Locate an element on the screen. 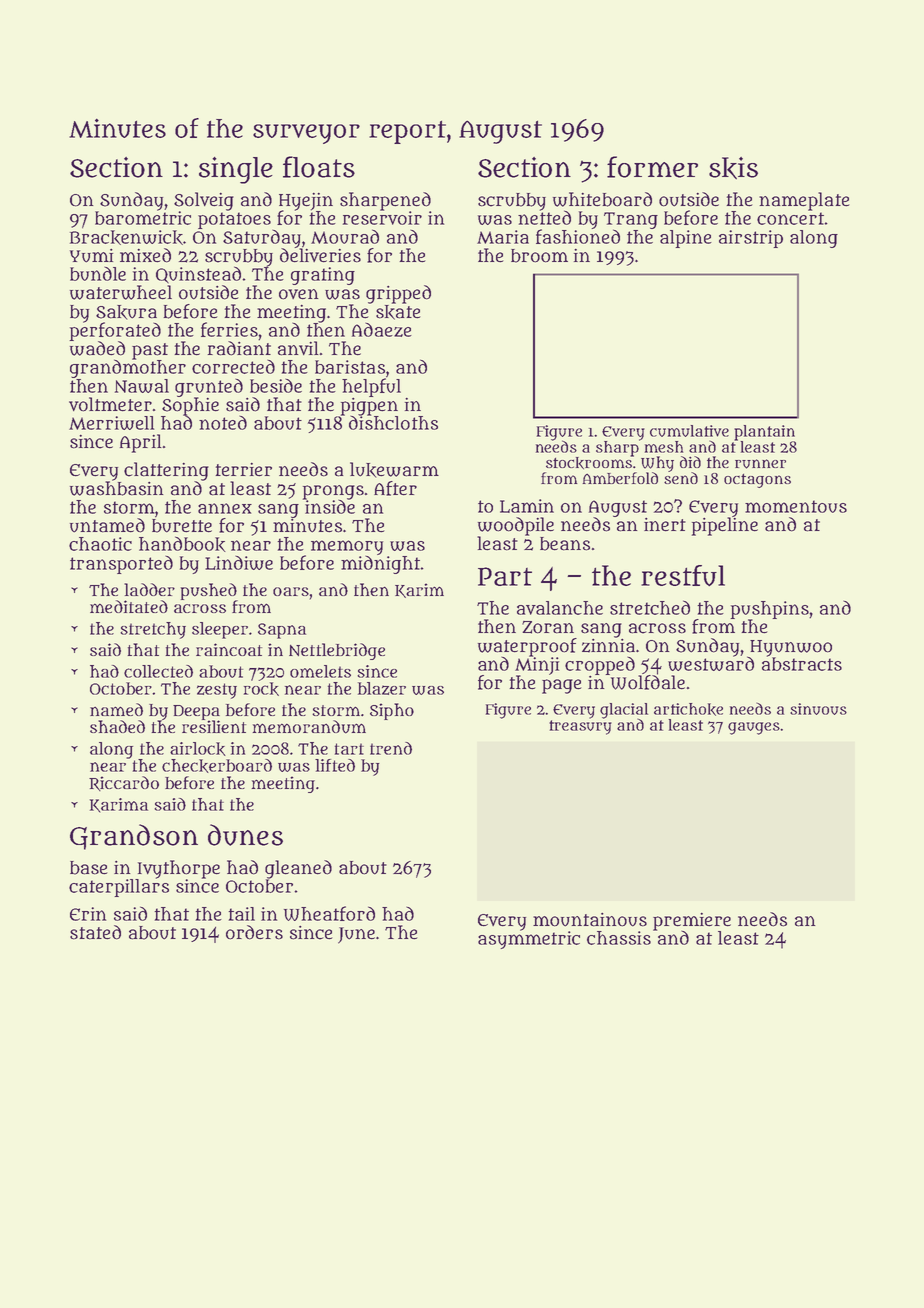 The height and width of the screenshot is (1308, 924). collected is located at coordinates (158, 671).
